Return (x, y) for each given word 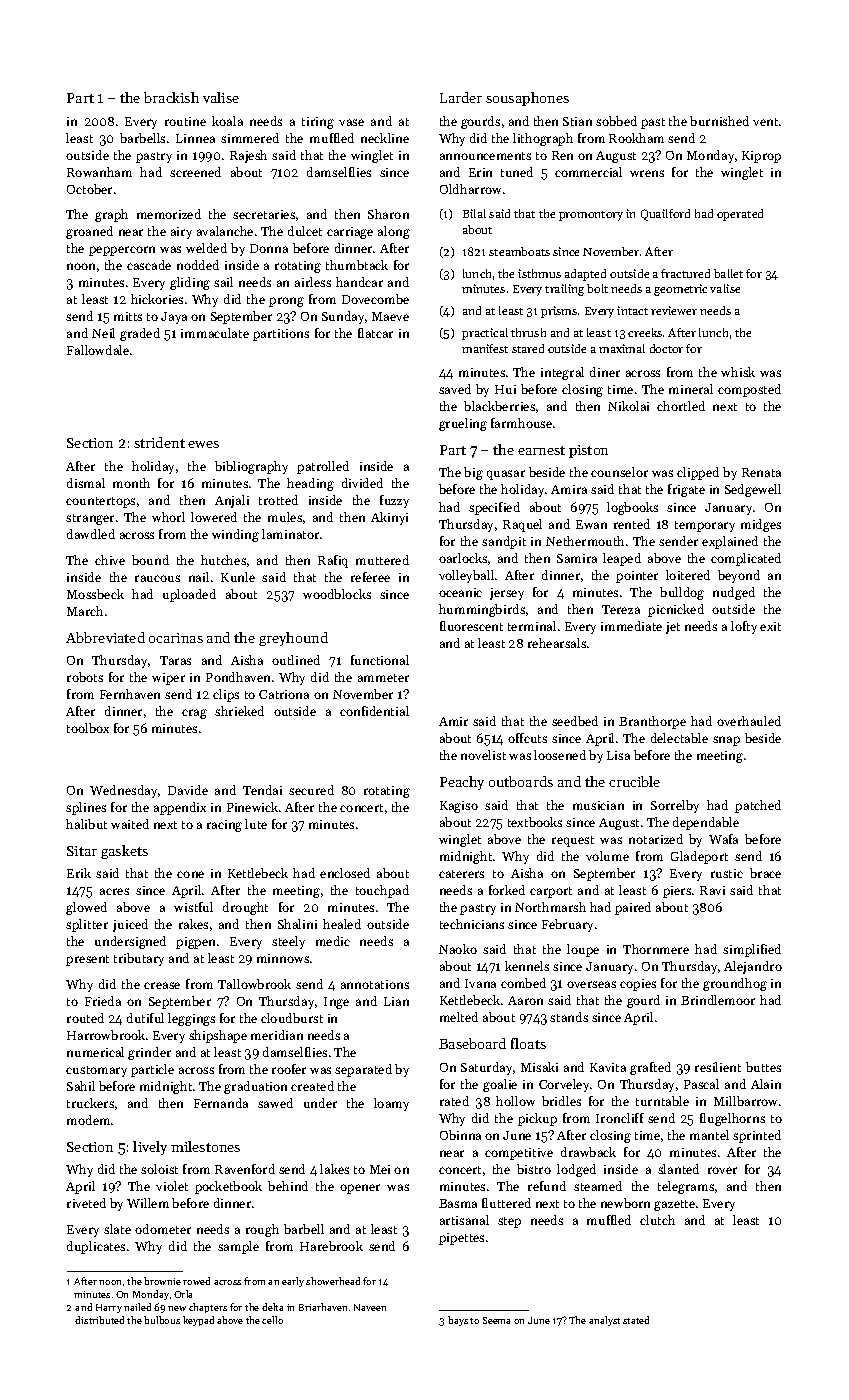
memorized (169, 214)
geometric (680, 290)
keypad (198, 1321)
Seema (496, 1320)
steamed (598, 1186)
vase (351, 122)
